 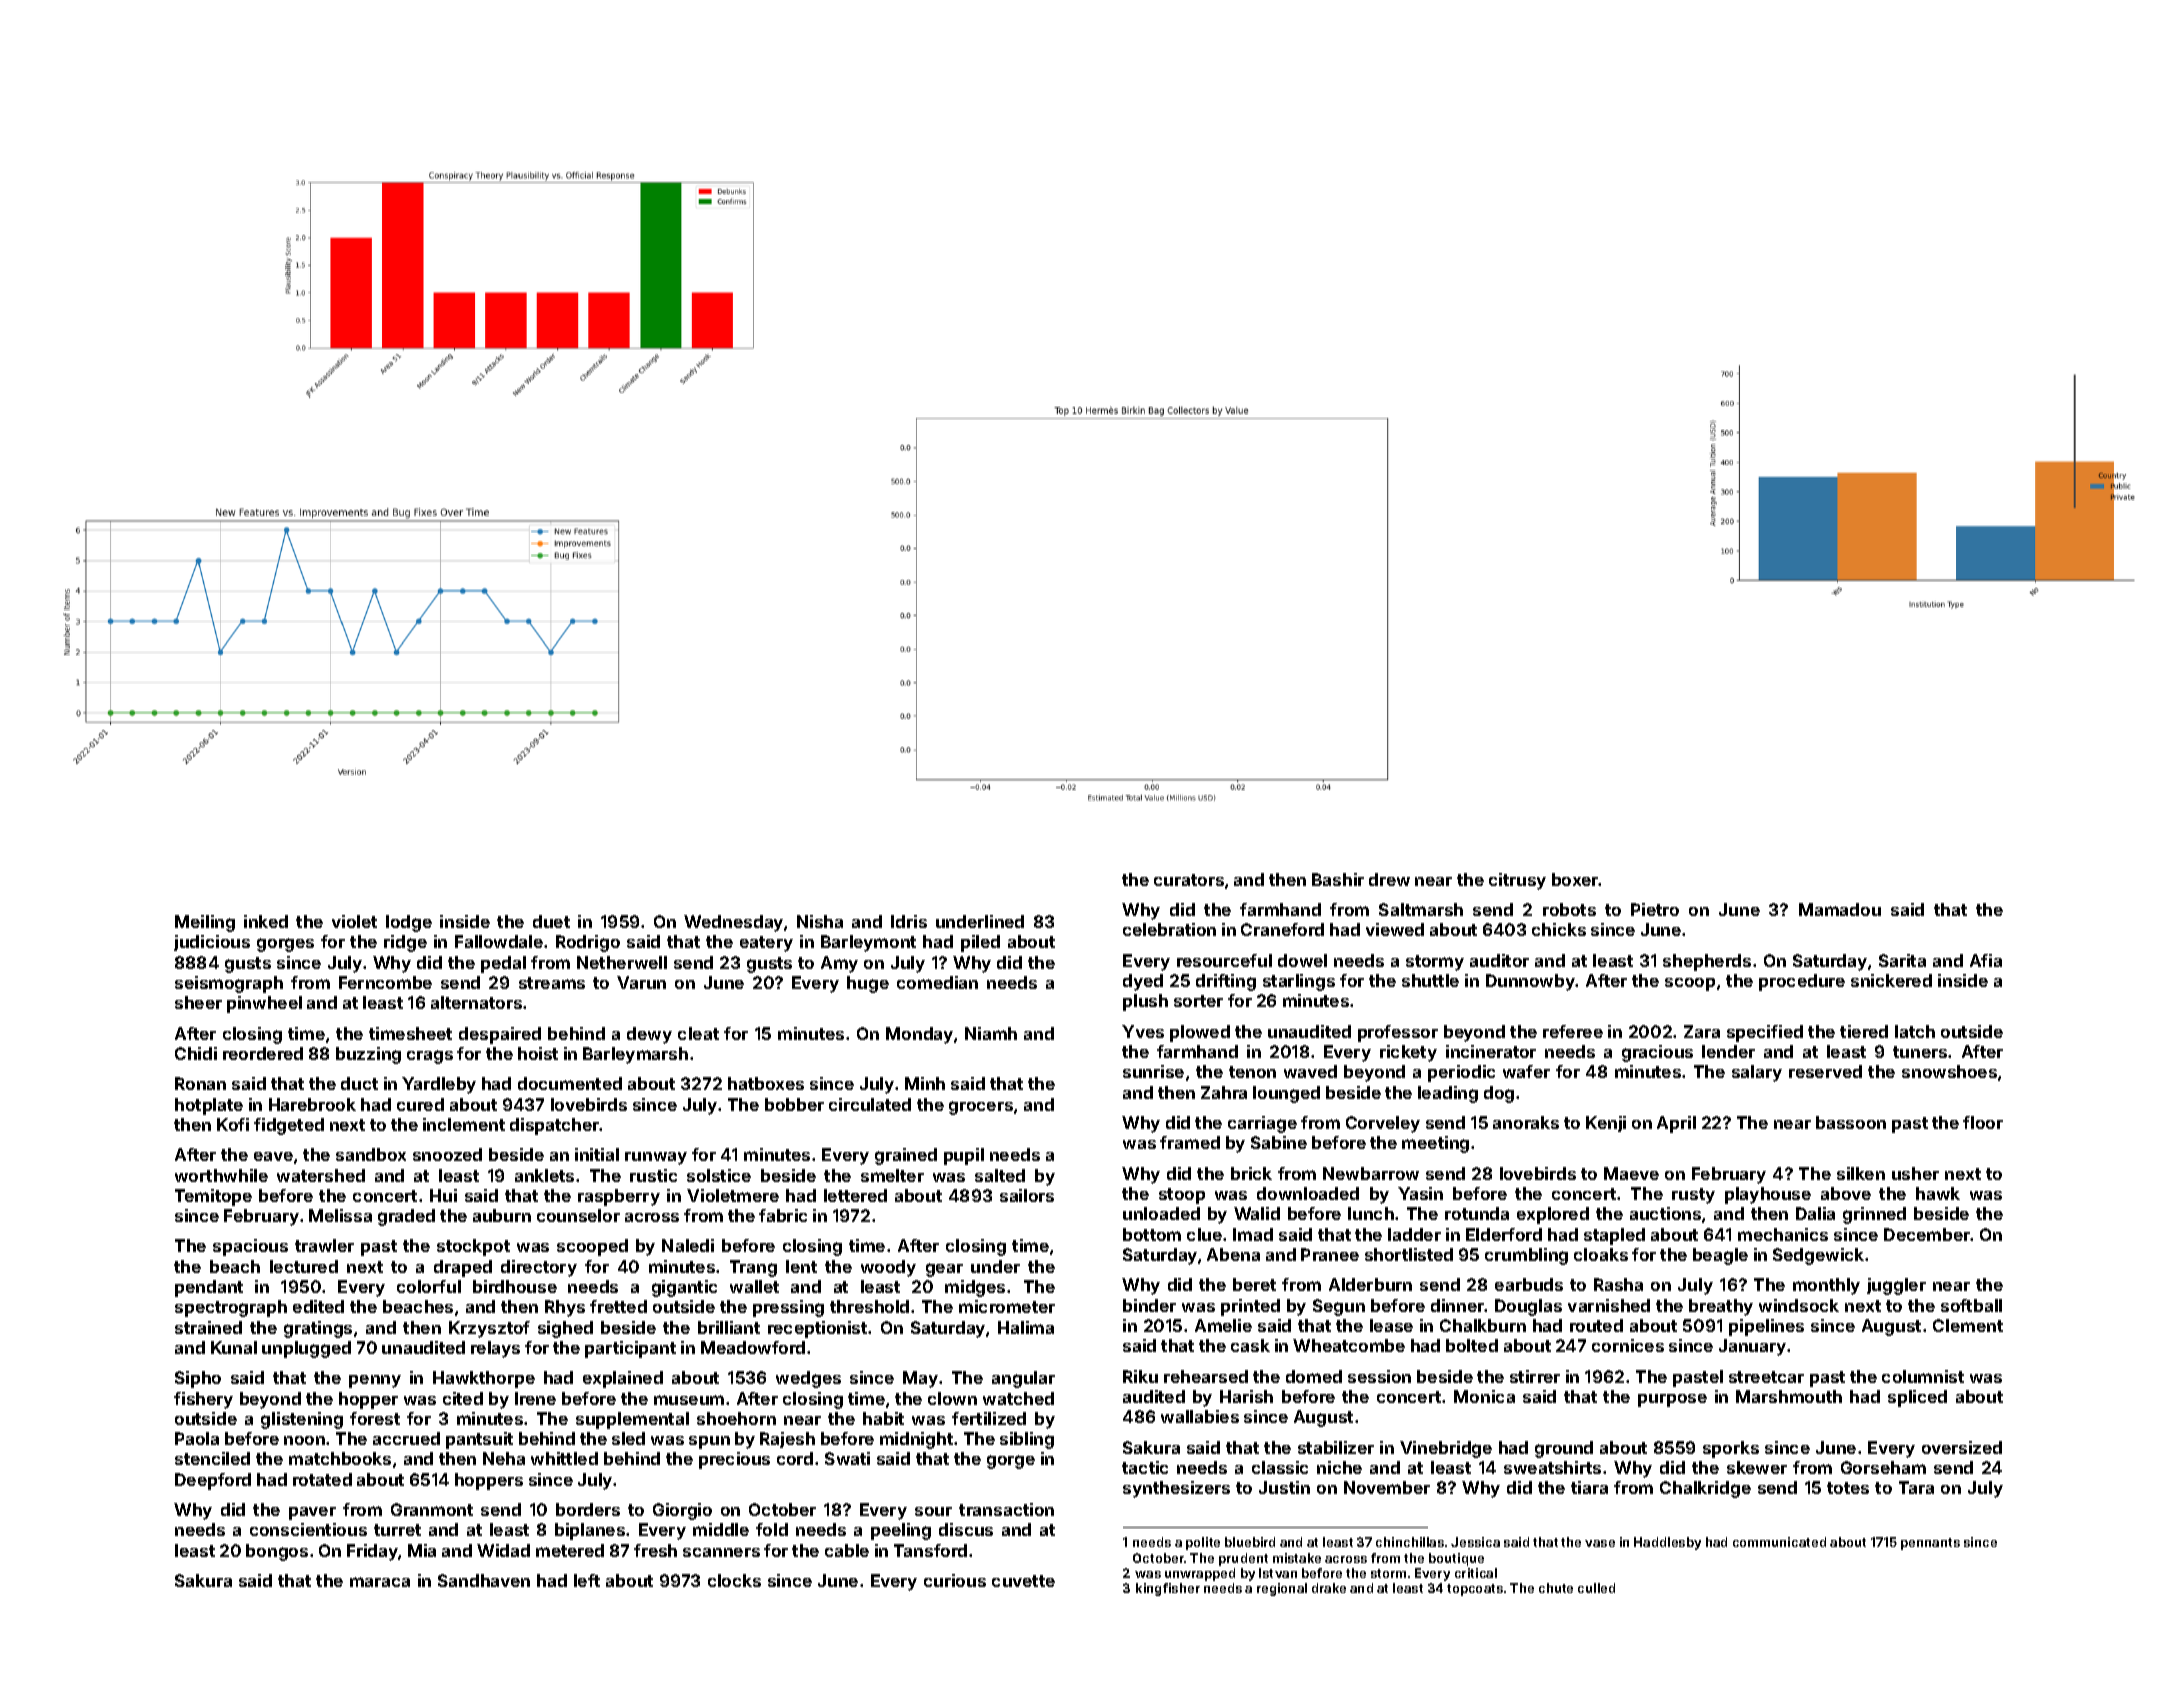 What do you see at coordinates (820, 921) in the image?
I see `Nisha` at bounding box center [820, 921].
